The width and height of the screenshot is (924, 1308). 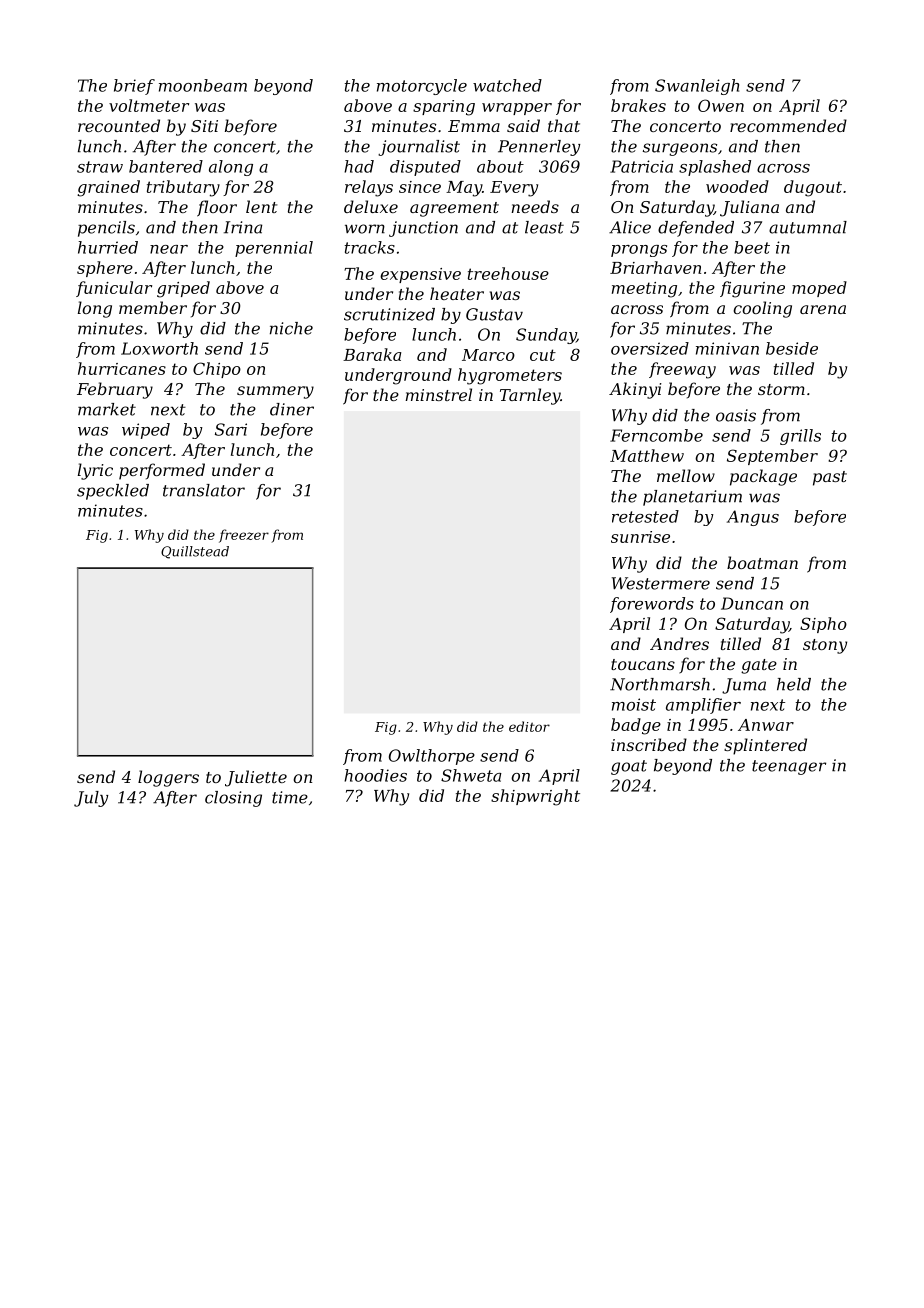 I want to click on motorcycle, so click(x=422, y=87).
